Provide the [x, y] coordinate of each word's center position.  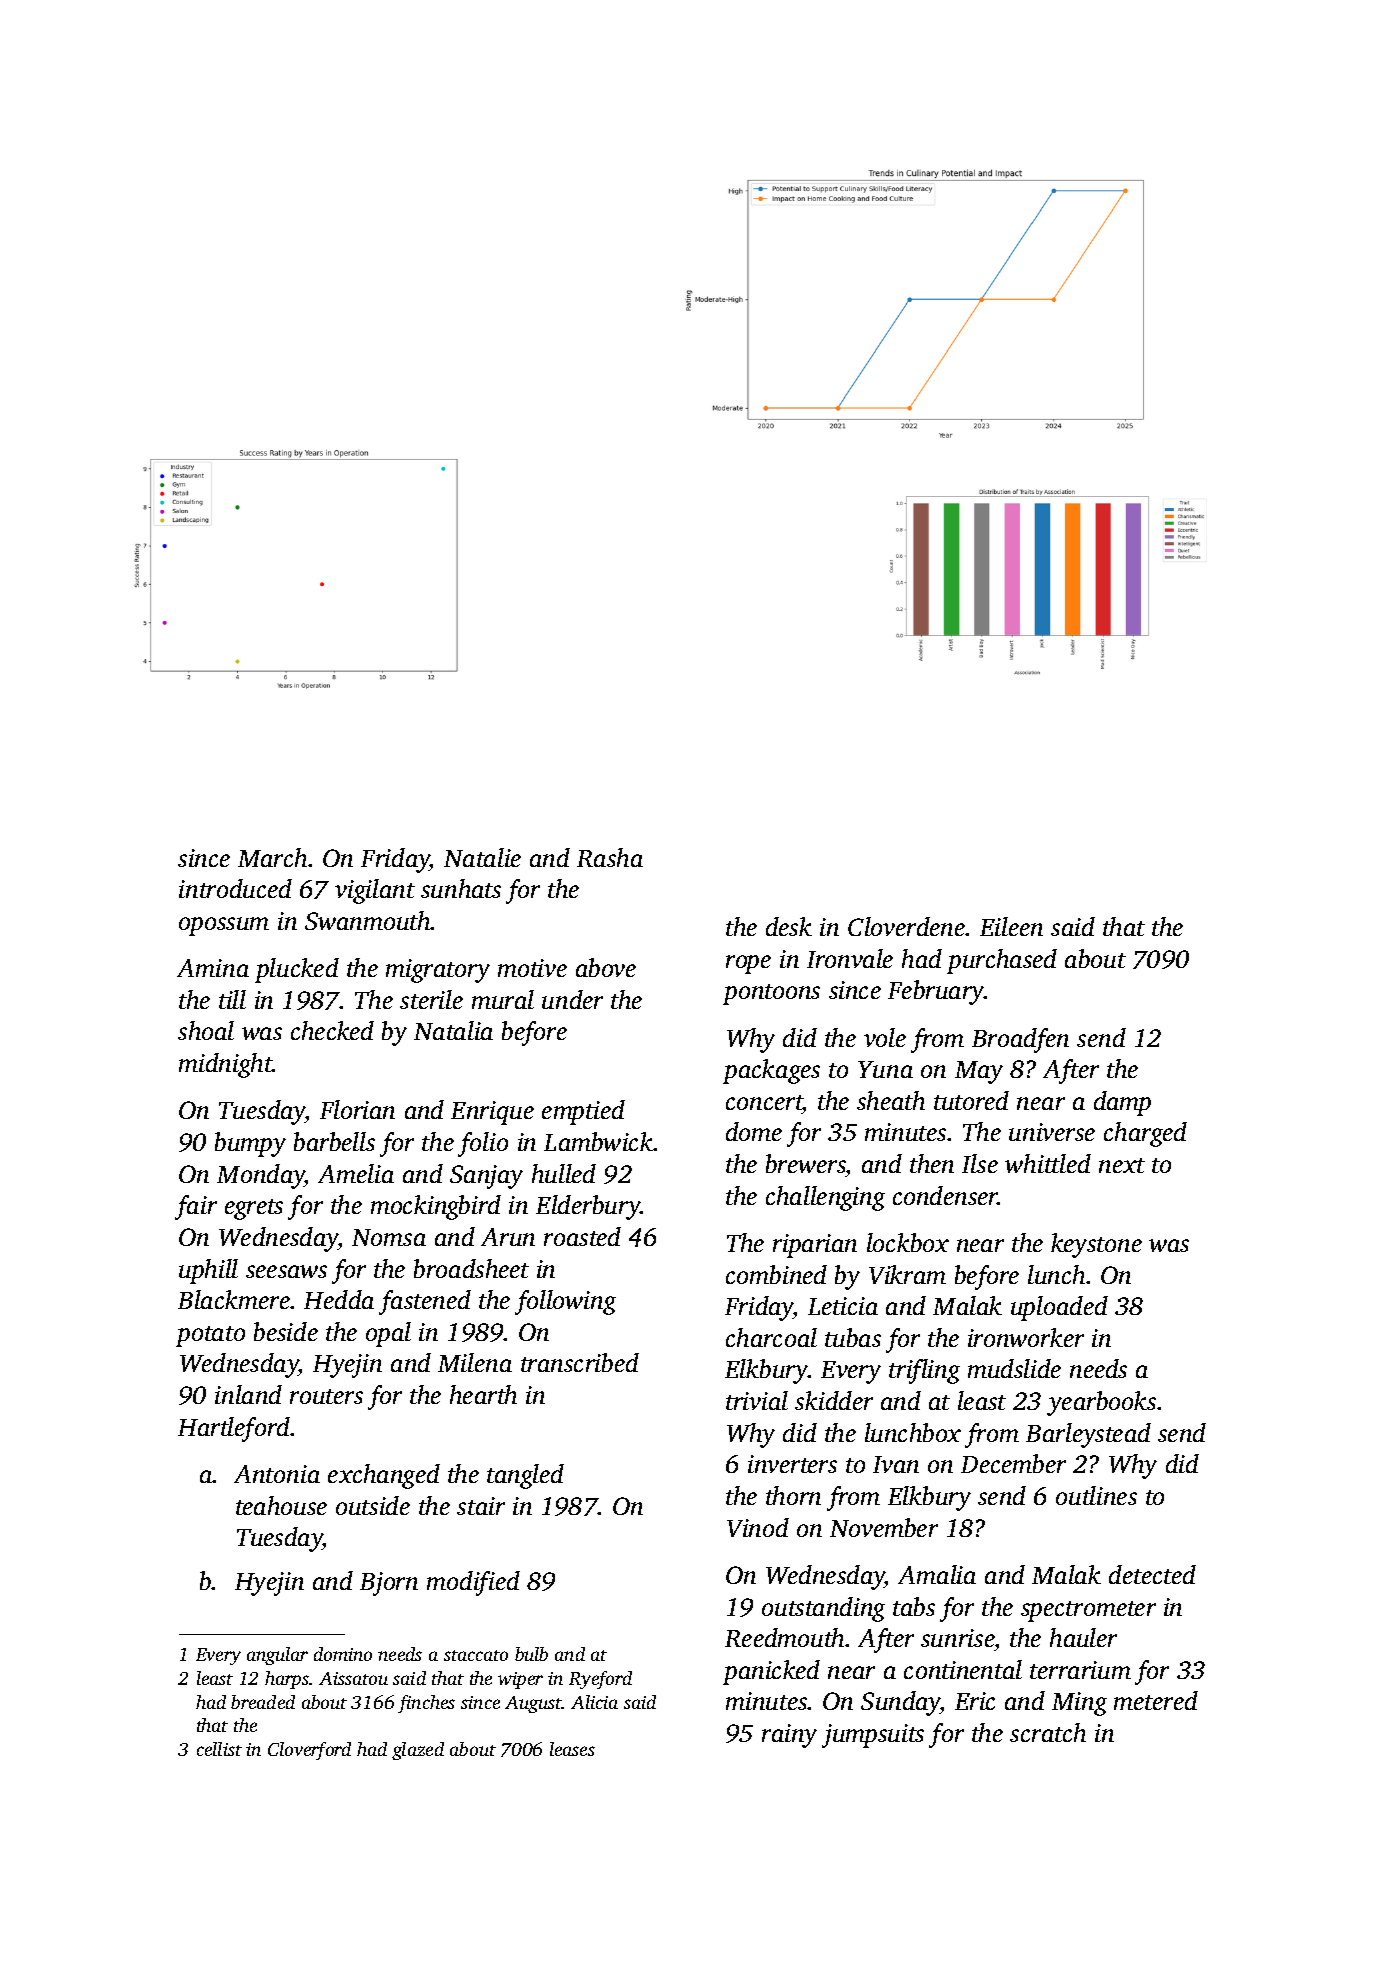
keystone [1096, 1245]
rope [748, 964]
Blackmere [234, 1299]
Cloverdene [906, 926]
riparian [815, 1246]
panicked [771, 1672]
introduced [235, 888]
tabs [914, 1606]
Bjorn [389, 1584]
